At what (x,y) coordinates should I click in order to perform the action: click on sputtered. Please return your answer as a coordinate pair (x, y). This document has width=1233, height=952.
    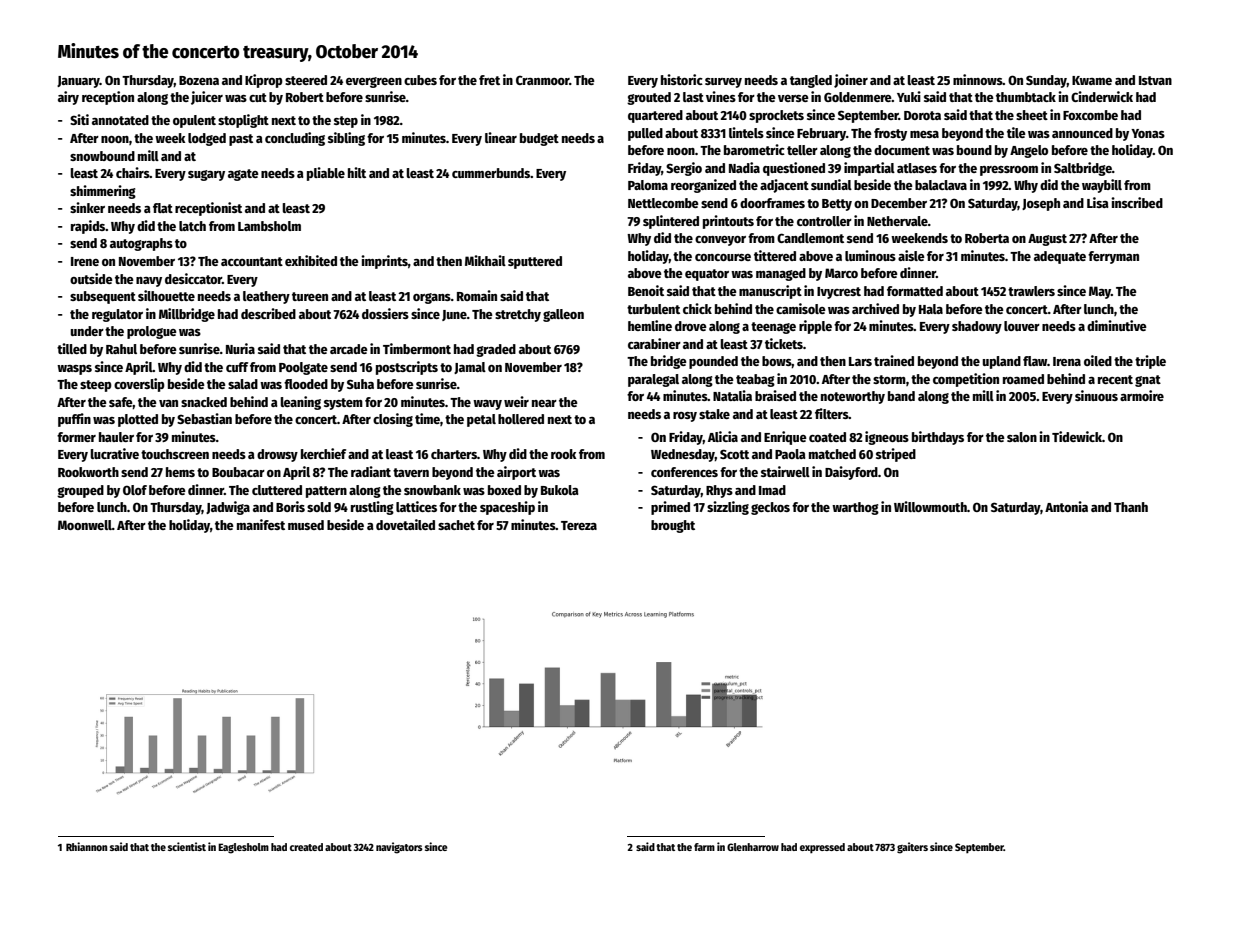
    Looking at the image, I should click on (535, 262).
